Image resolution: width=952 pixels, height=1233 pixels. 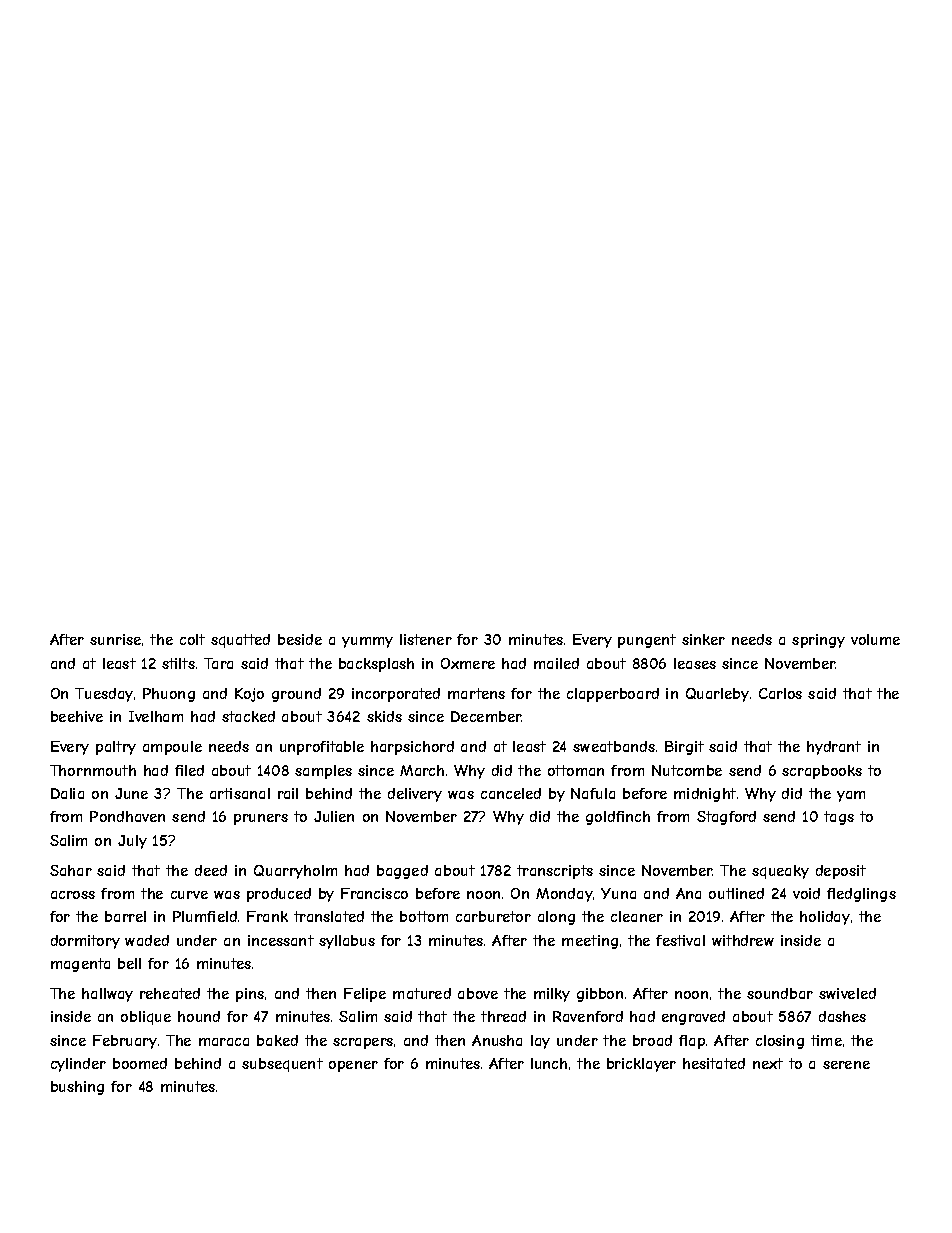 What do you see at coordinates (281, 940) in the page?
I see `incessant` at bounding box center [281, 940].
